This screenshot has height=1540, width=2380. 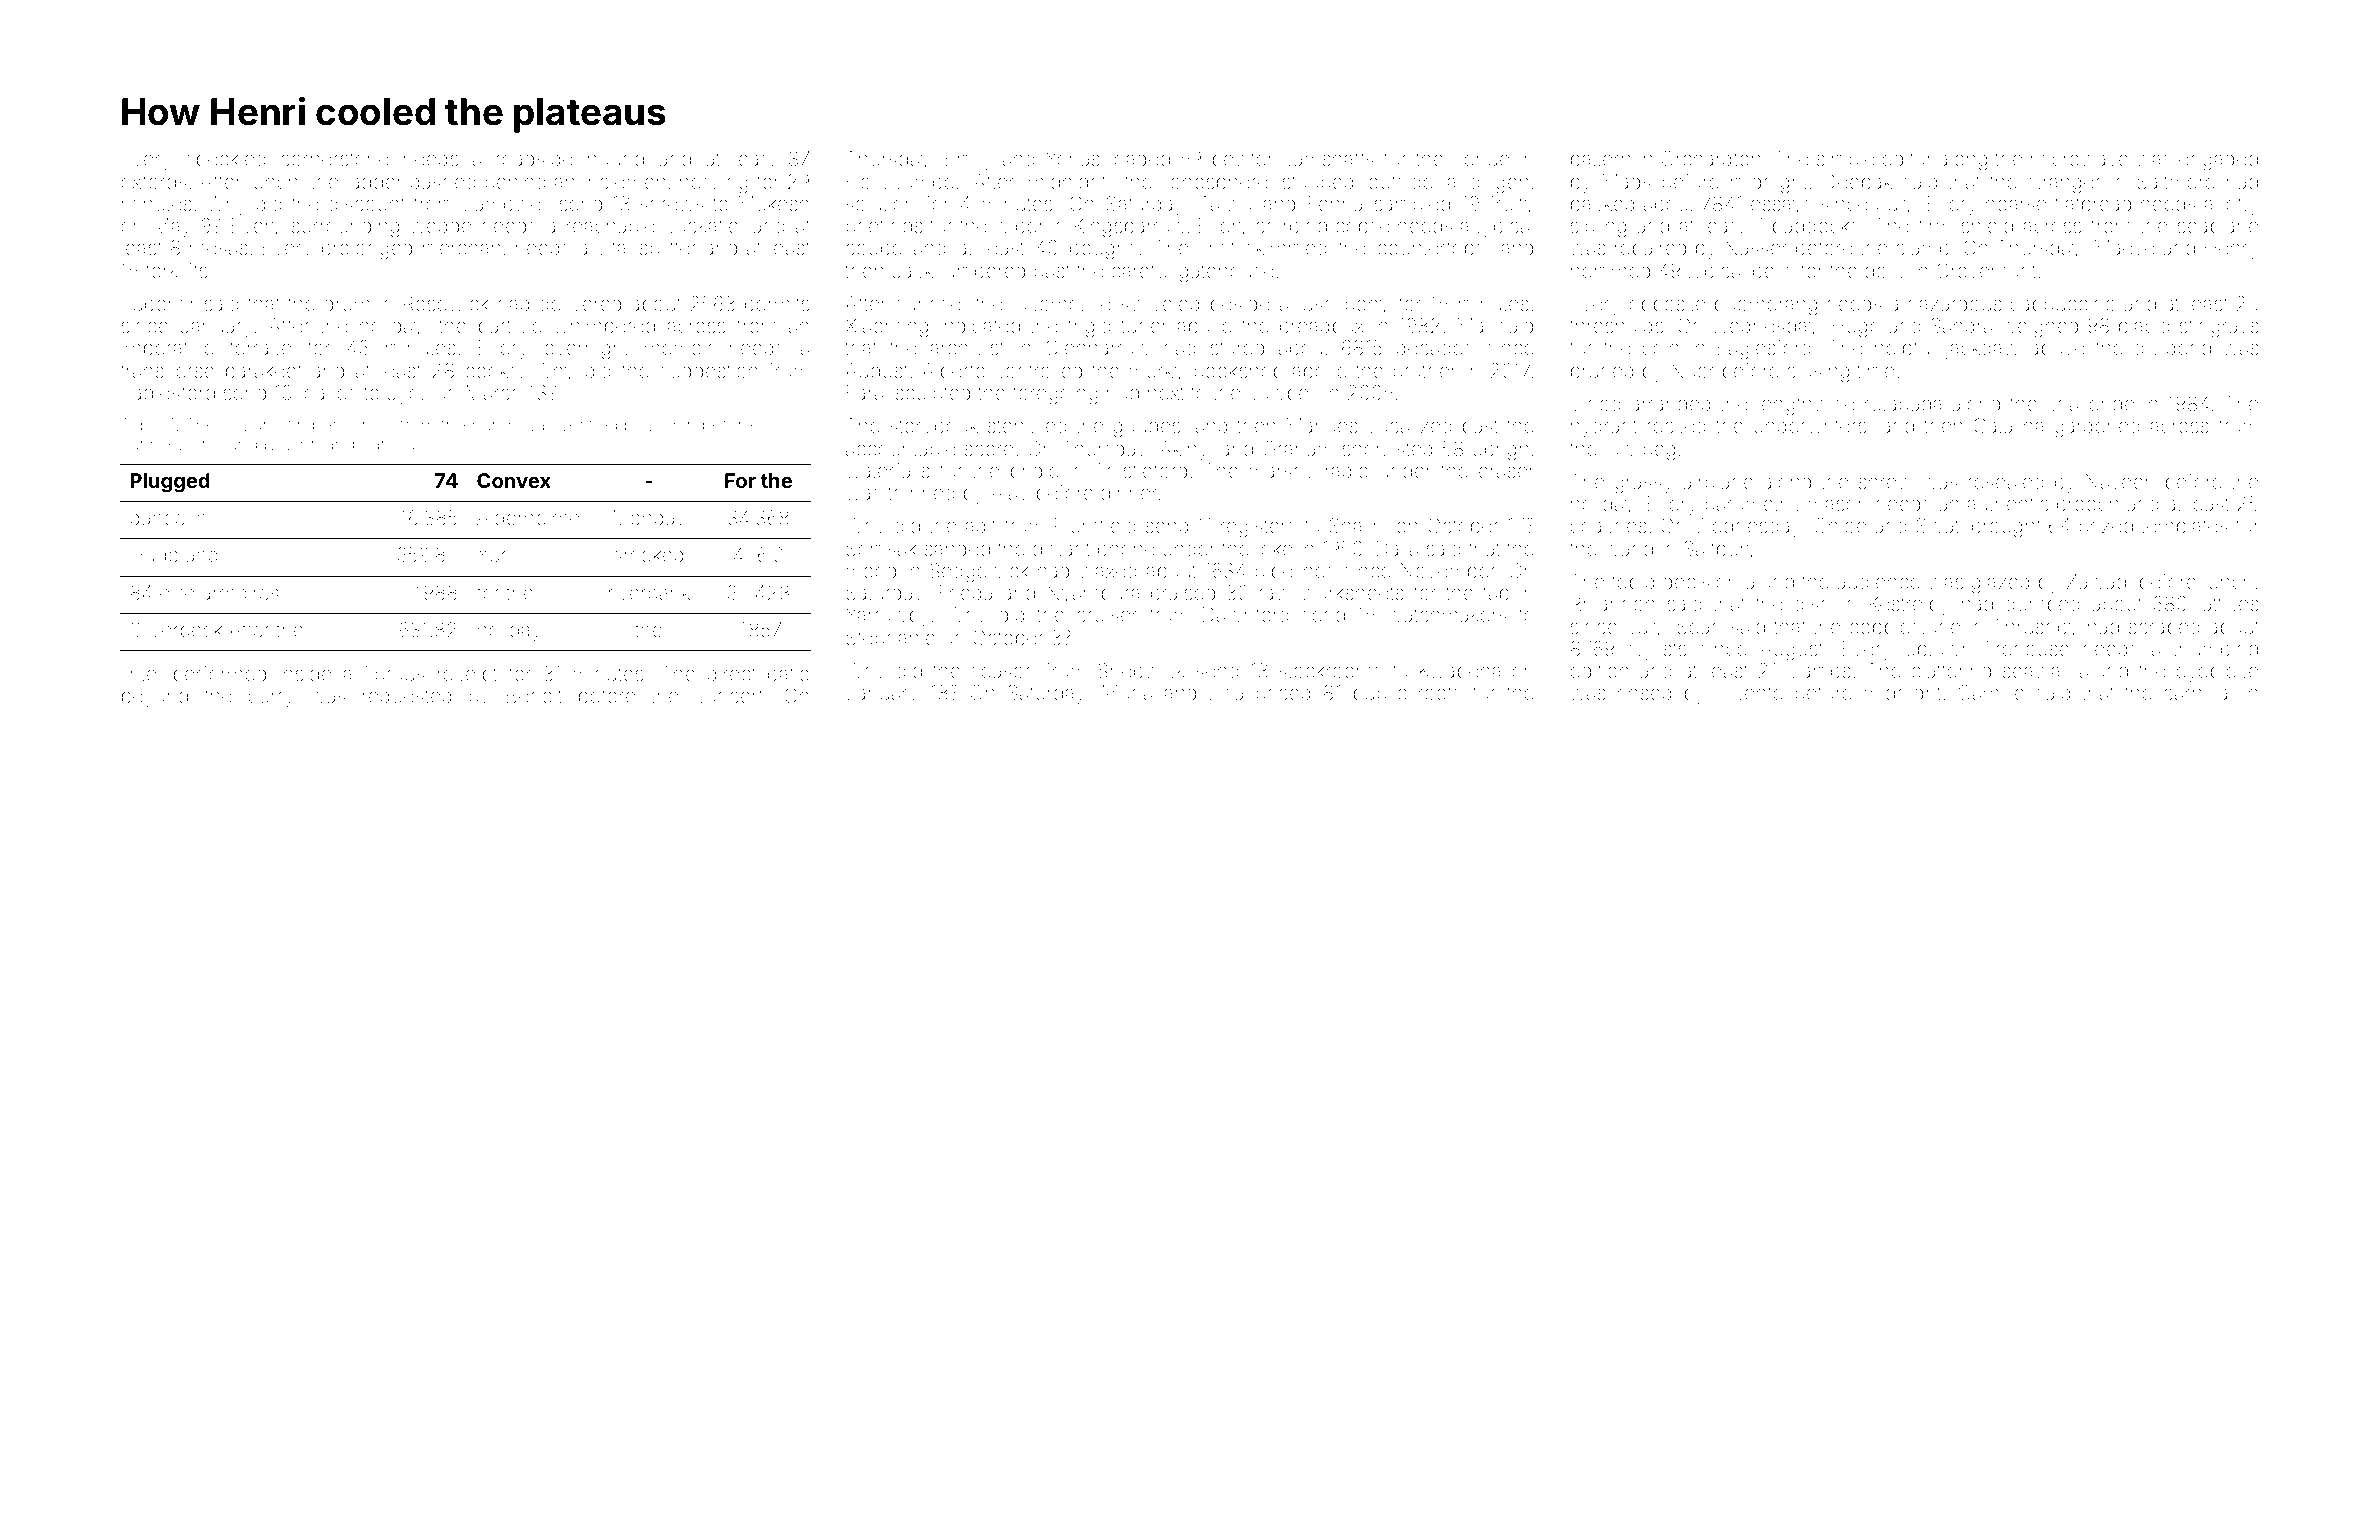 I want to click on boomerang, so click(x=1766, y=306).
